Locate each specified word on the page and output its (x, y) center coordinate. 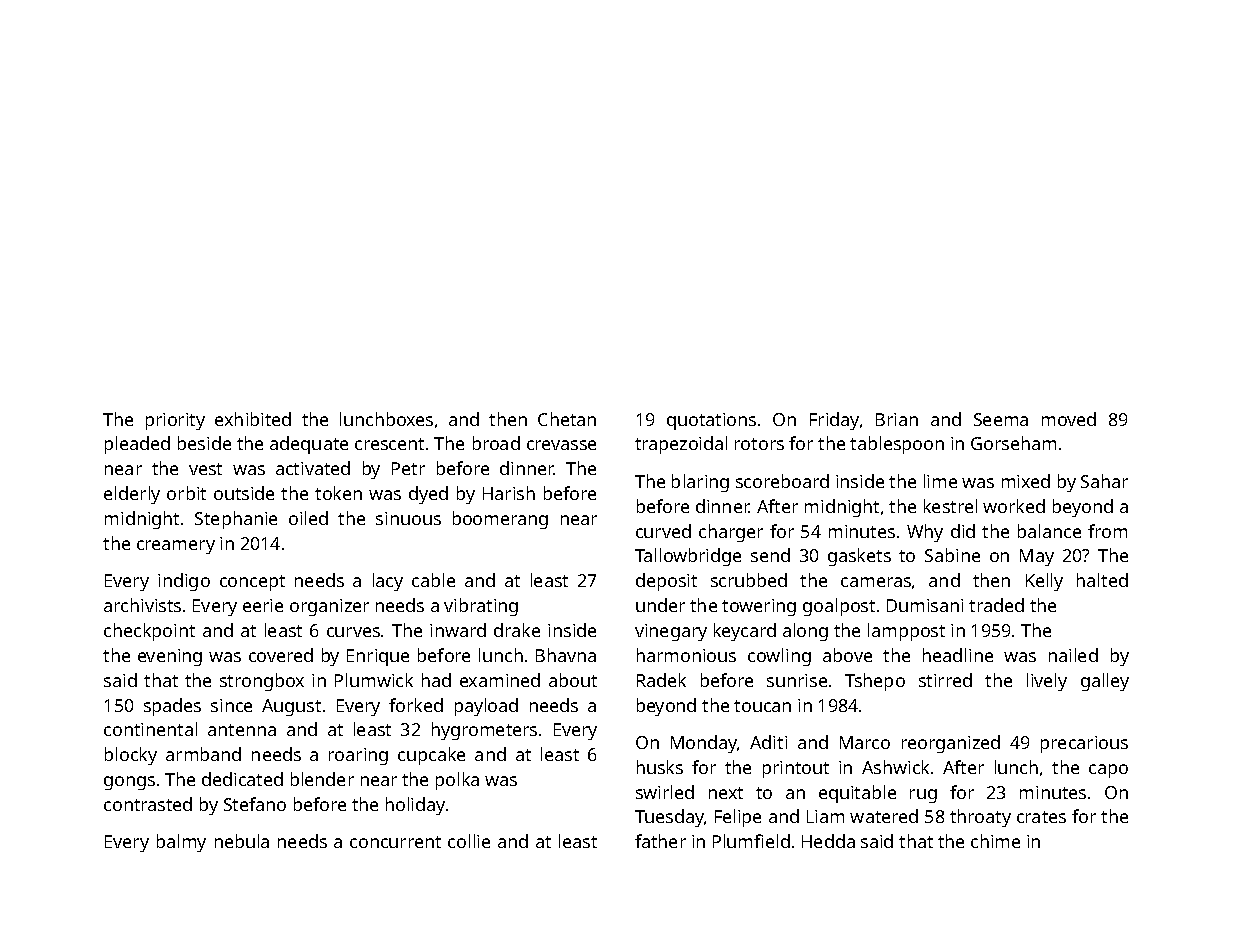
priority (175, 421)
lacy (388, 582)
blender (322, 779)
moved (1069, 419)
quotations (711, 421)
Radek (661, 680)
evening (170, 657)
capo (1108, 771)
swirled (665, 792)
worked (1014, 506)
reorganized (951, 744)
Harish (509, 493)
